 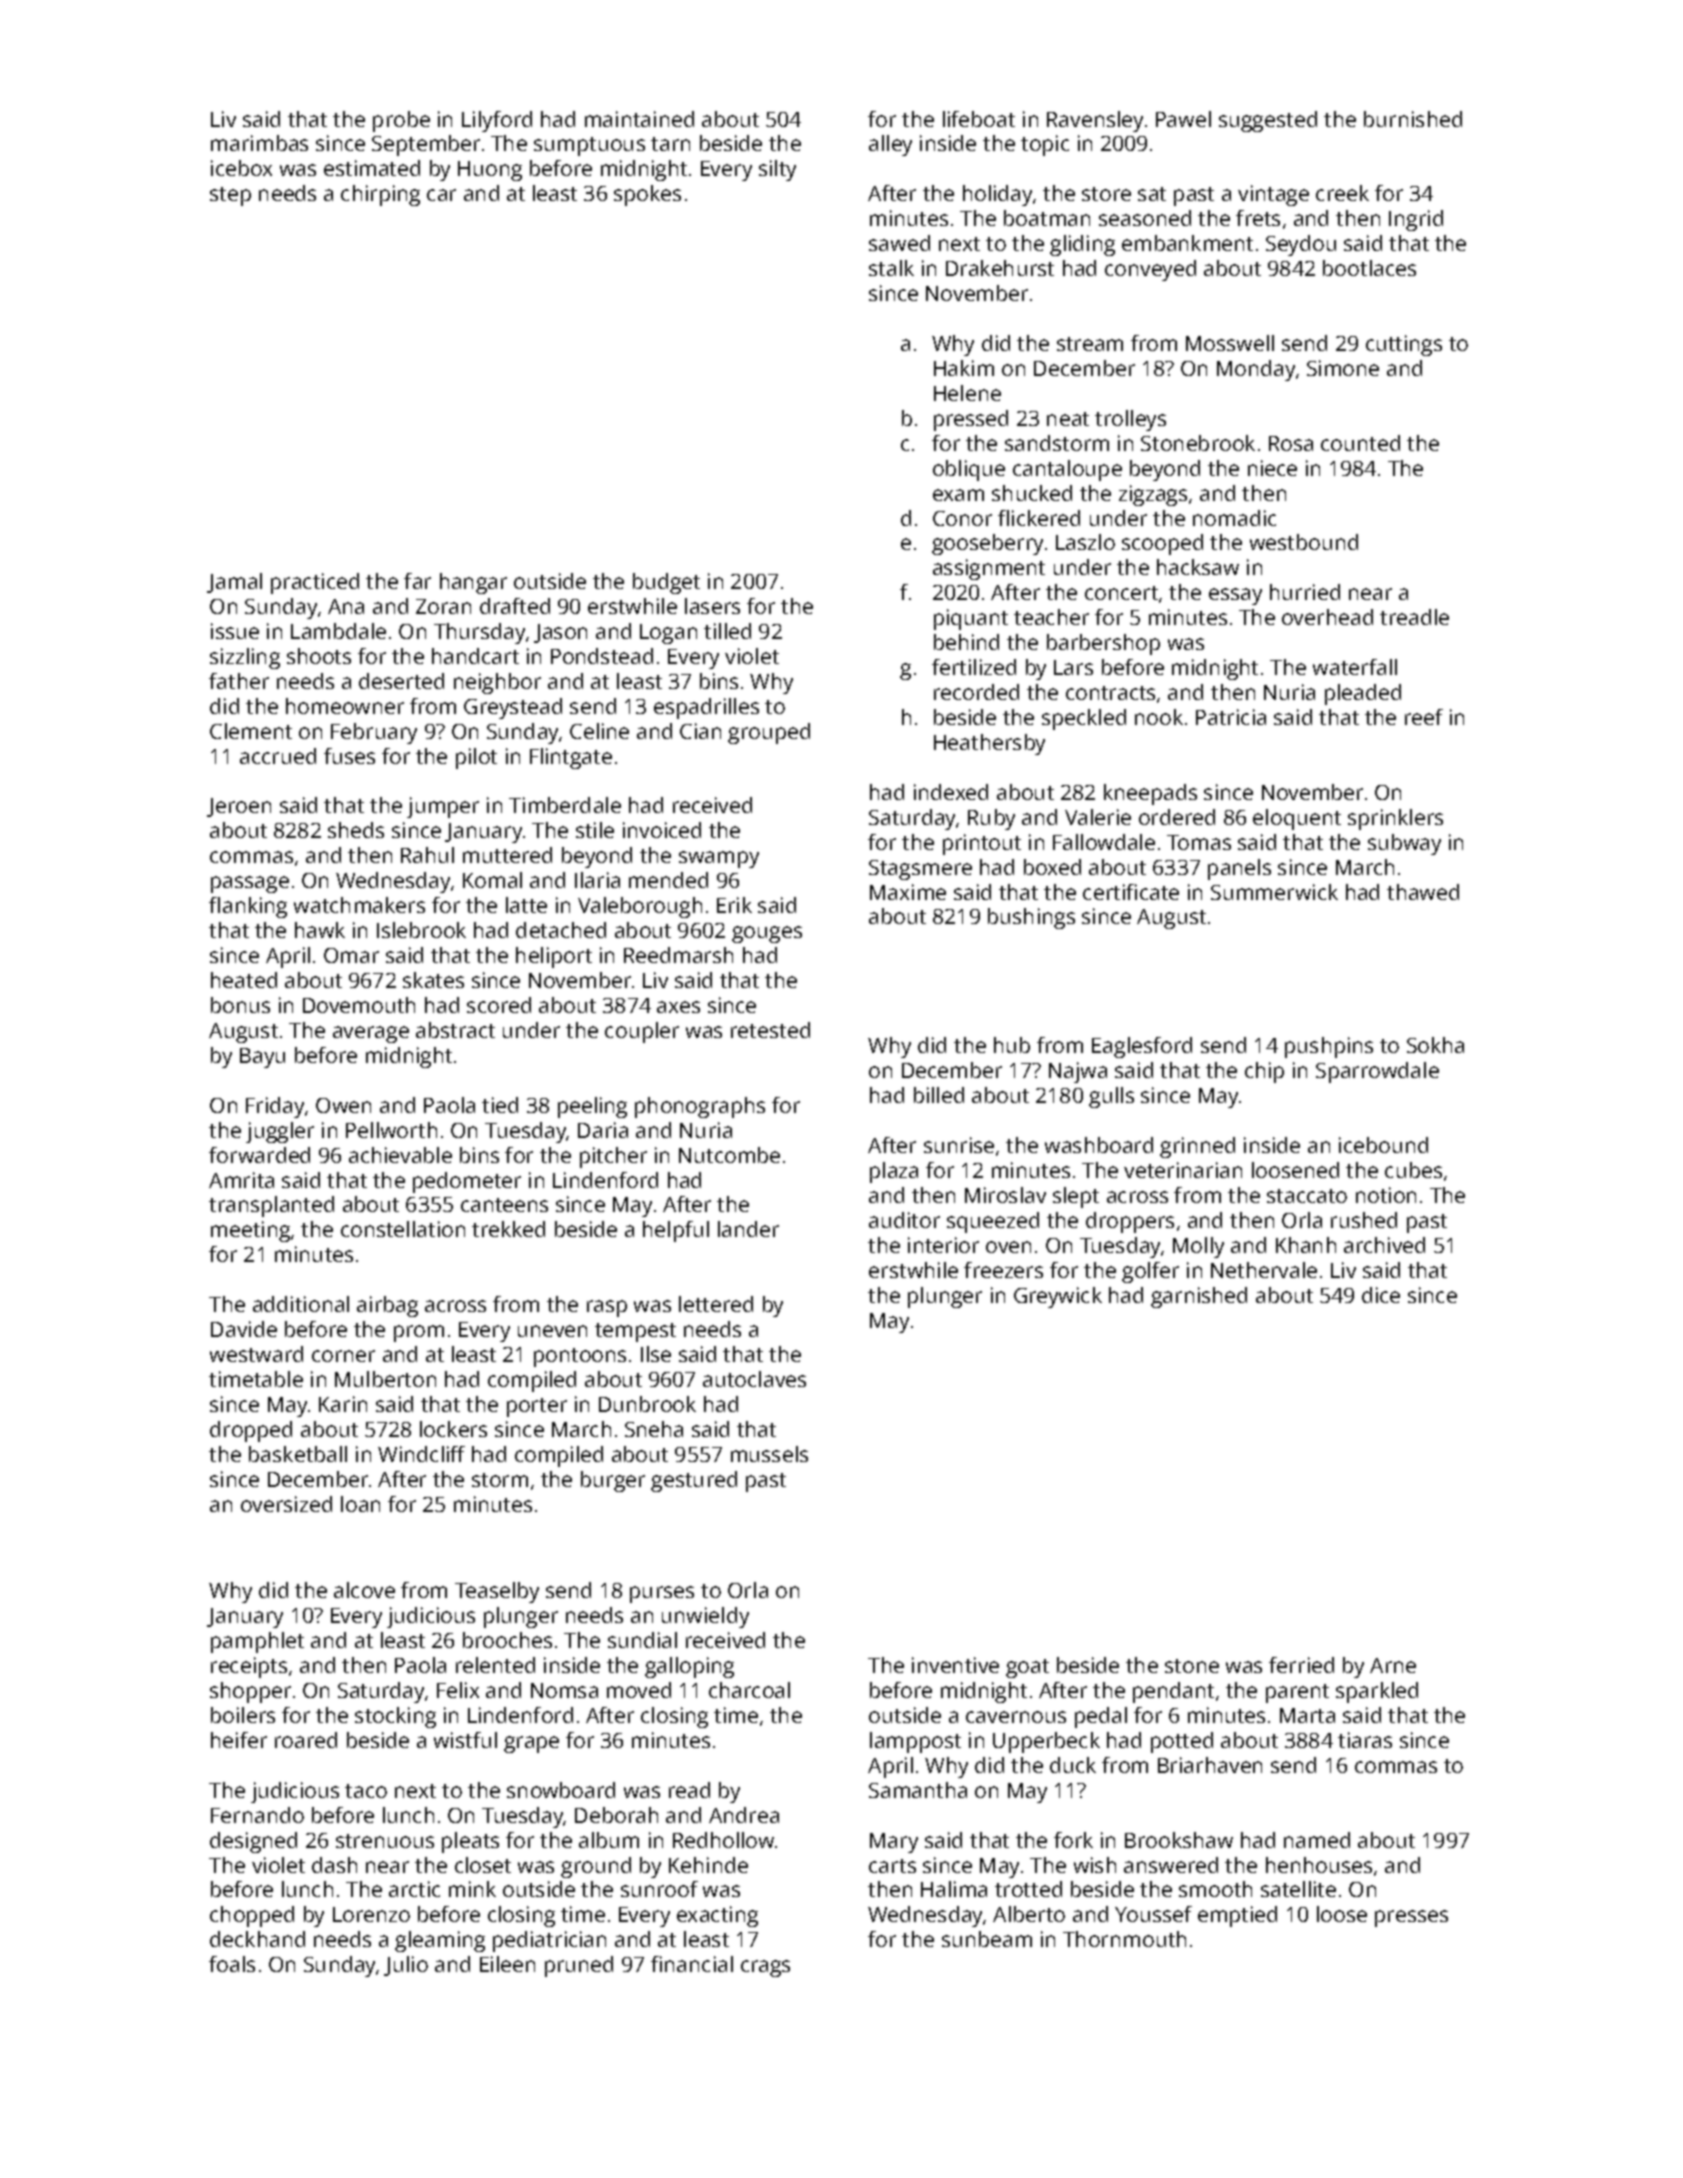 What do you see at coordinates (497, 121) in the screenshot?
I see `Lilyford` at bounding box center [497, 121].
